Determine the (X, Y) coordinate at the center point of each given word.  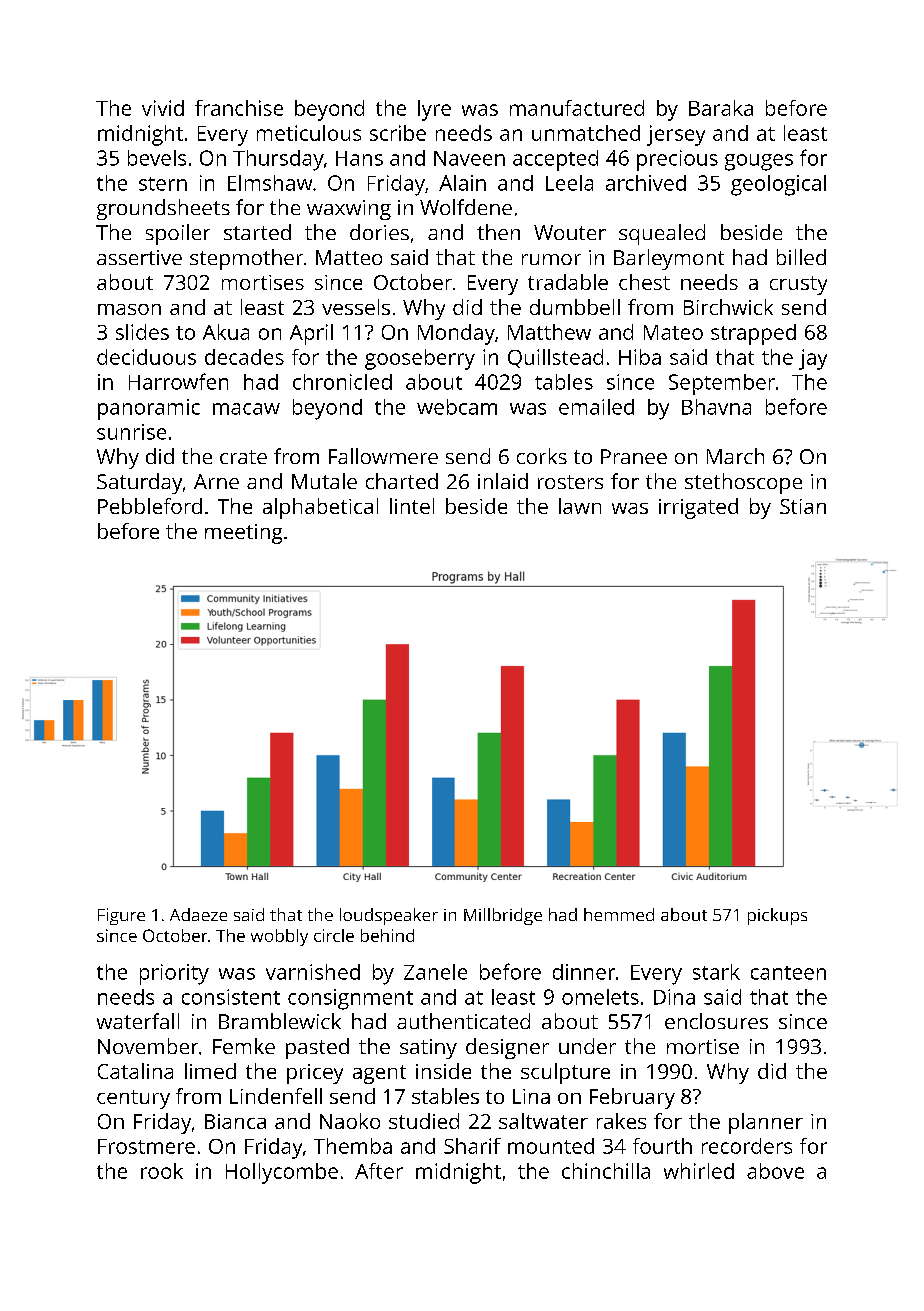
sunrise (131, 432)
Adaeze (198, 914)
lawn (580, 506)
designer (507, 1048)
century (133, 1099)
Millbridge (503, 916)
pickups (777, 916)
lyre (434, 110)
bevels (157, 158)
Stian (803, 506)
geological (778, 185)
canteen (788, 973)
